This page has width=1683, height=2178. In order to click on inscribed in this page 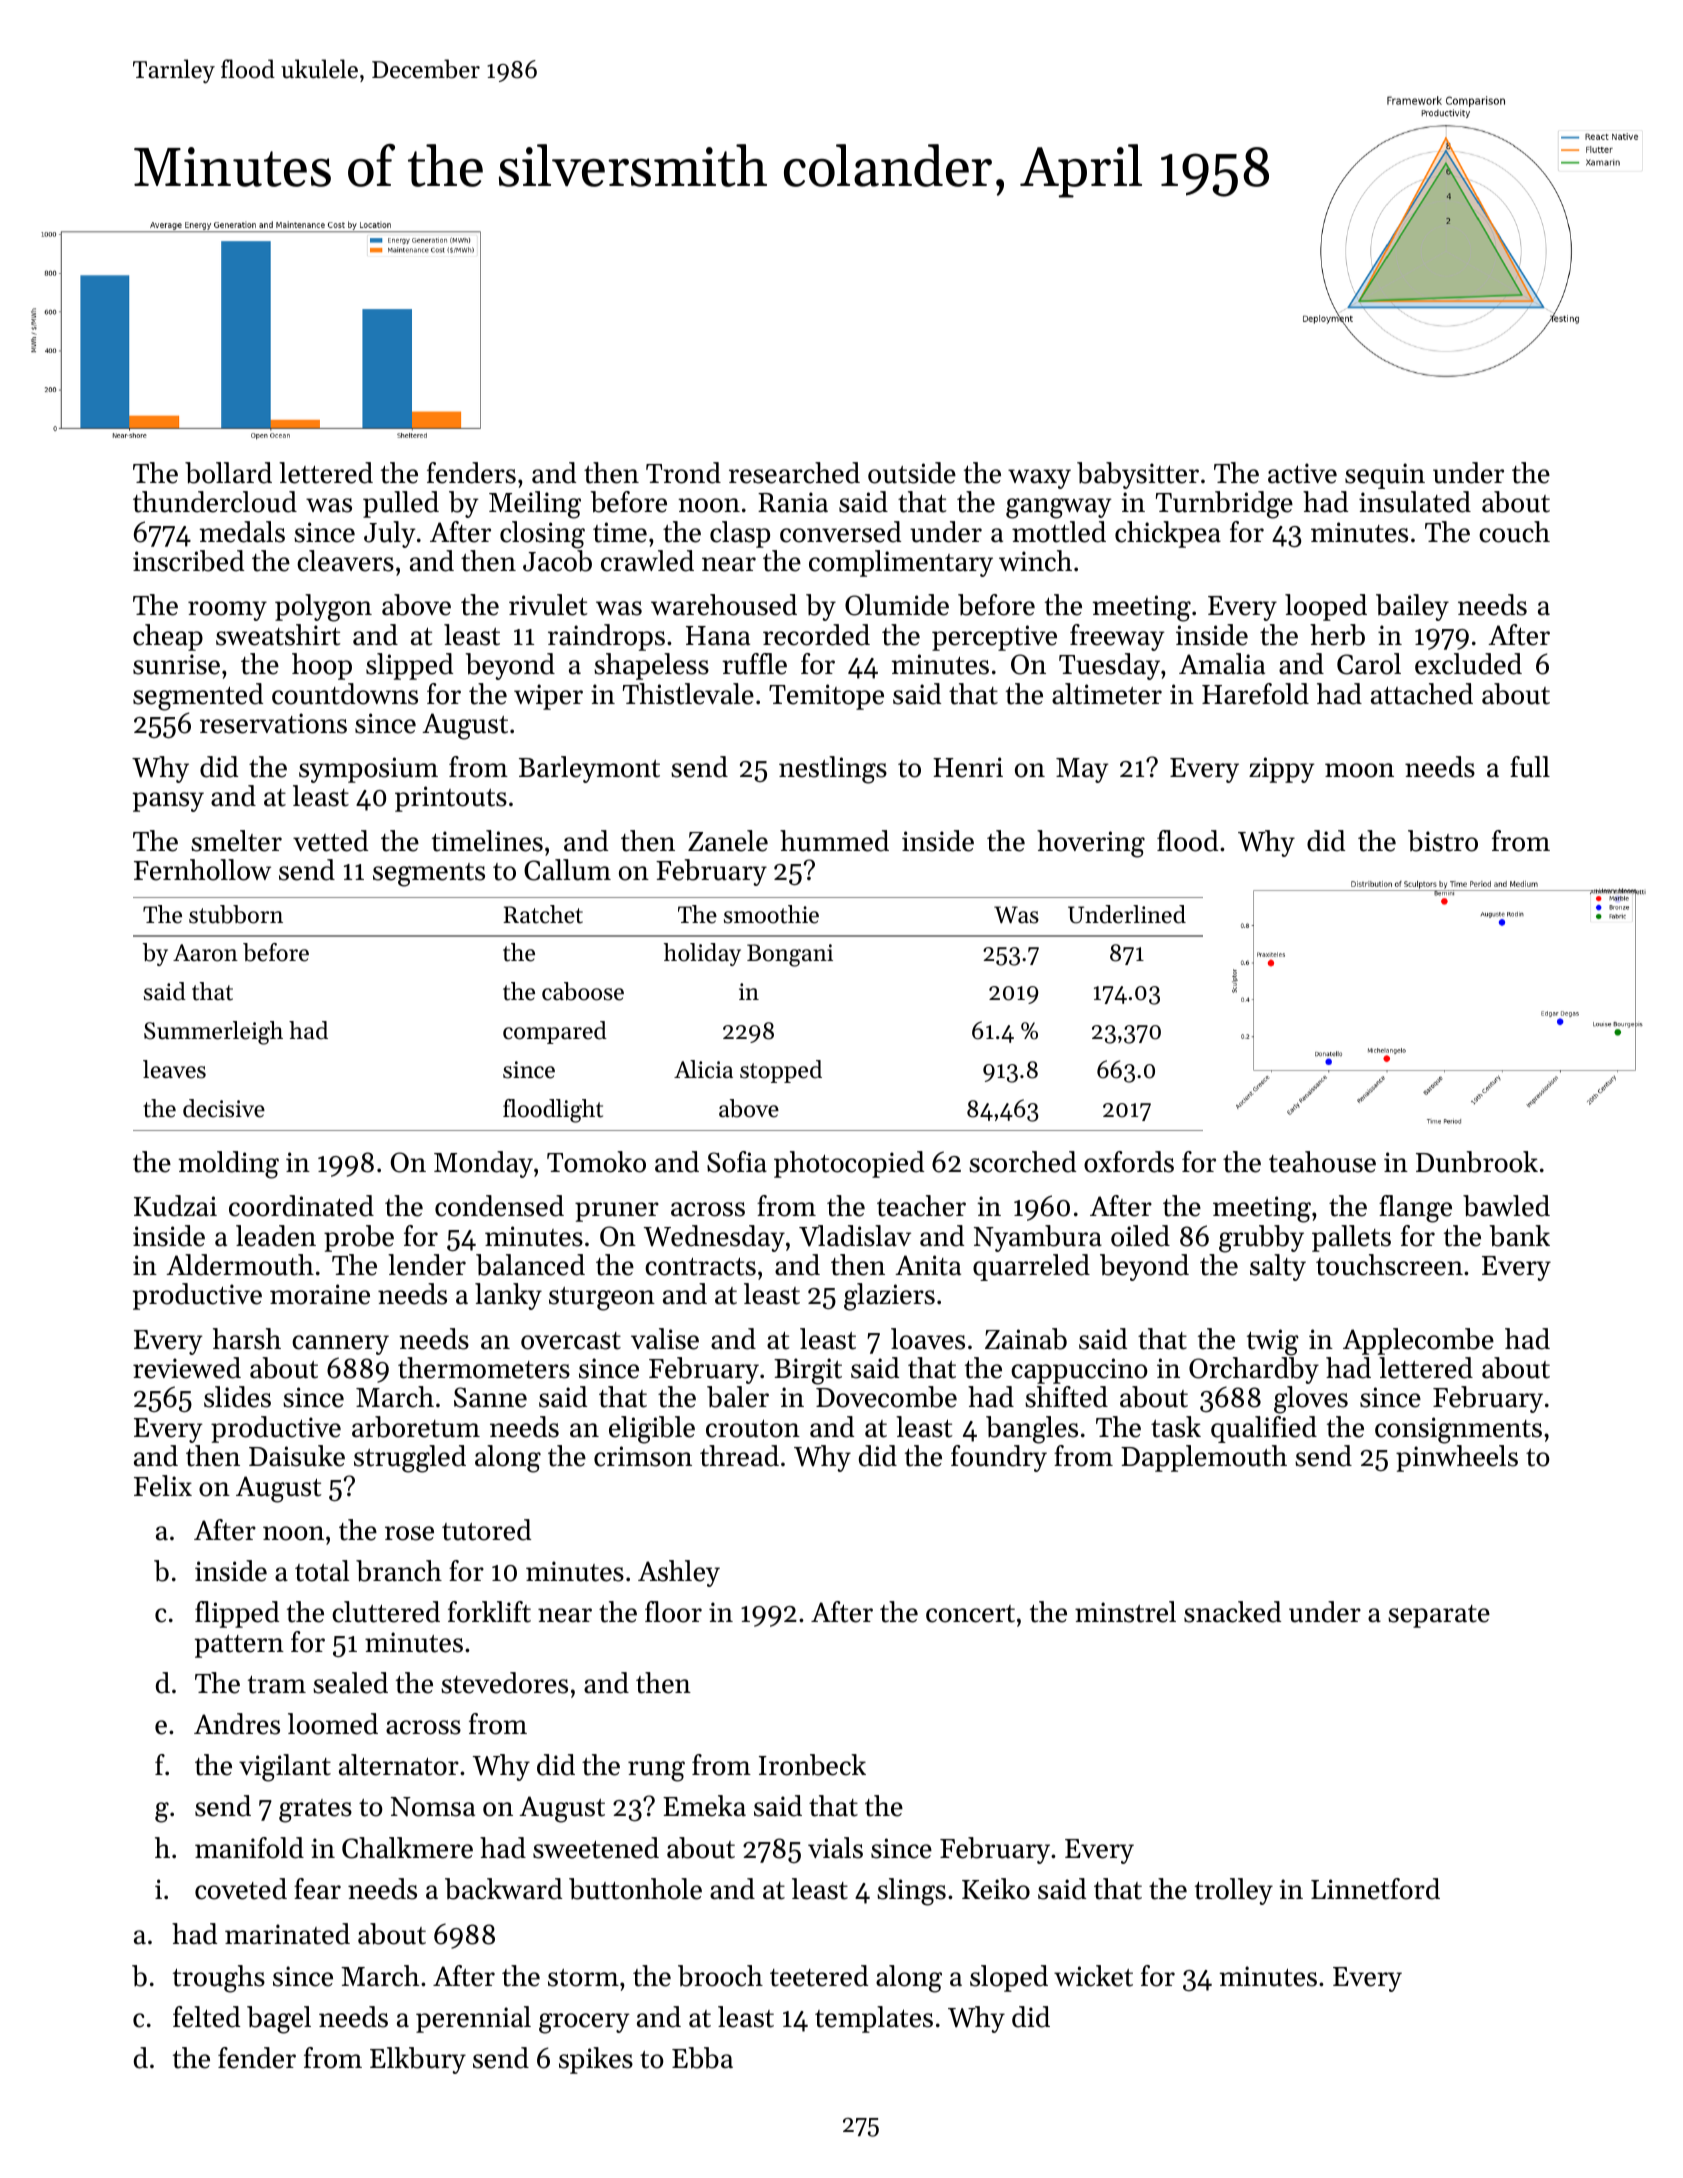, I will do `click(188, 561)`.
